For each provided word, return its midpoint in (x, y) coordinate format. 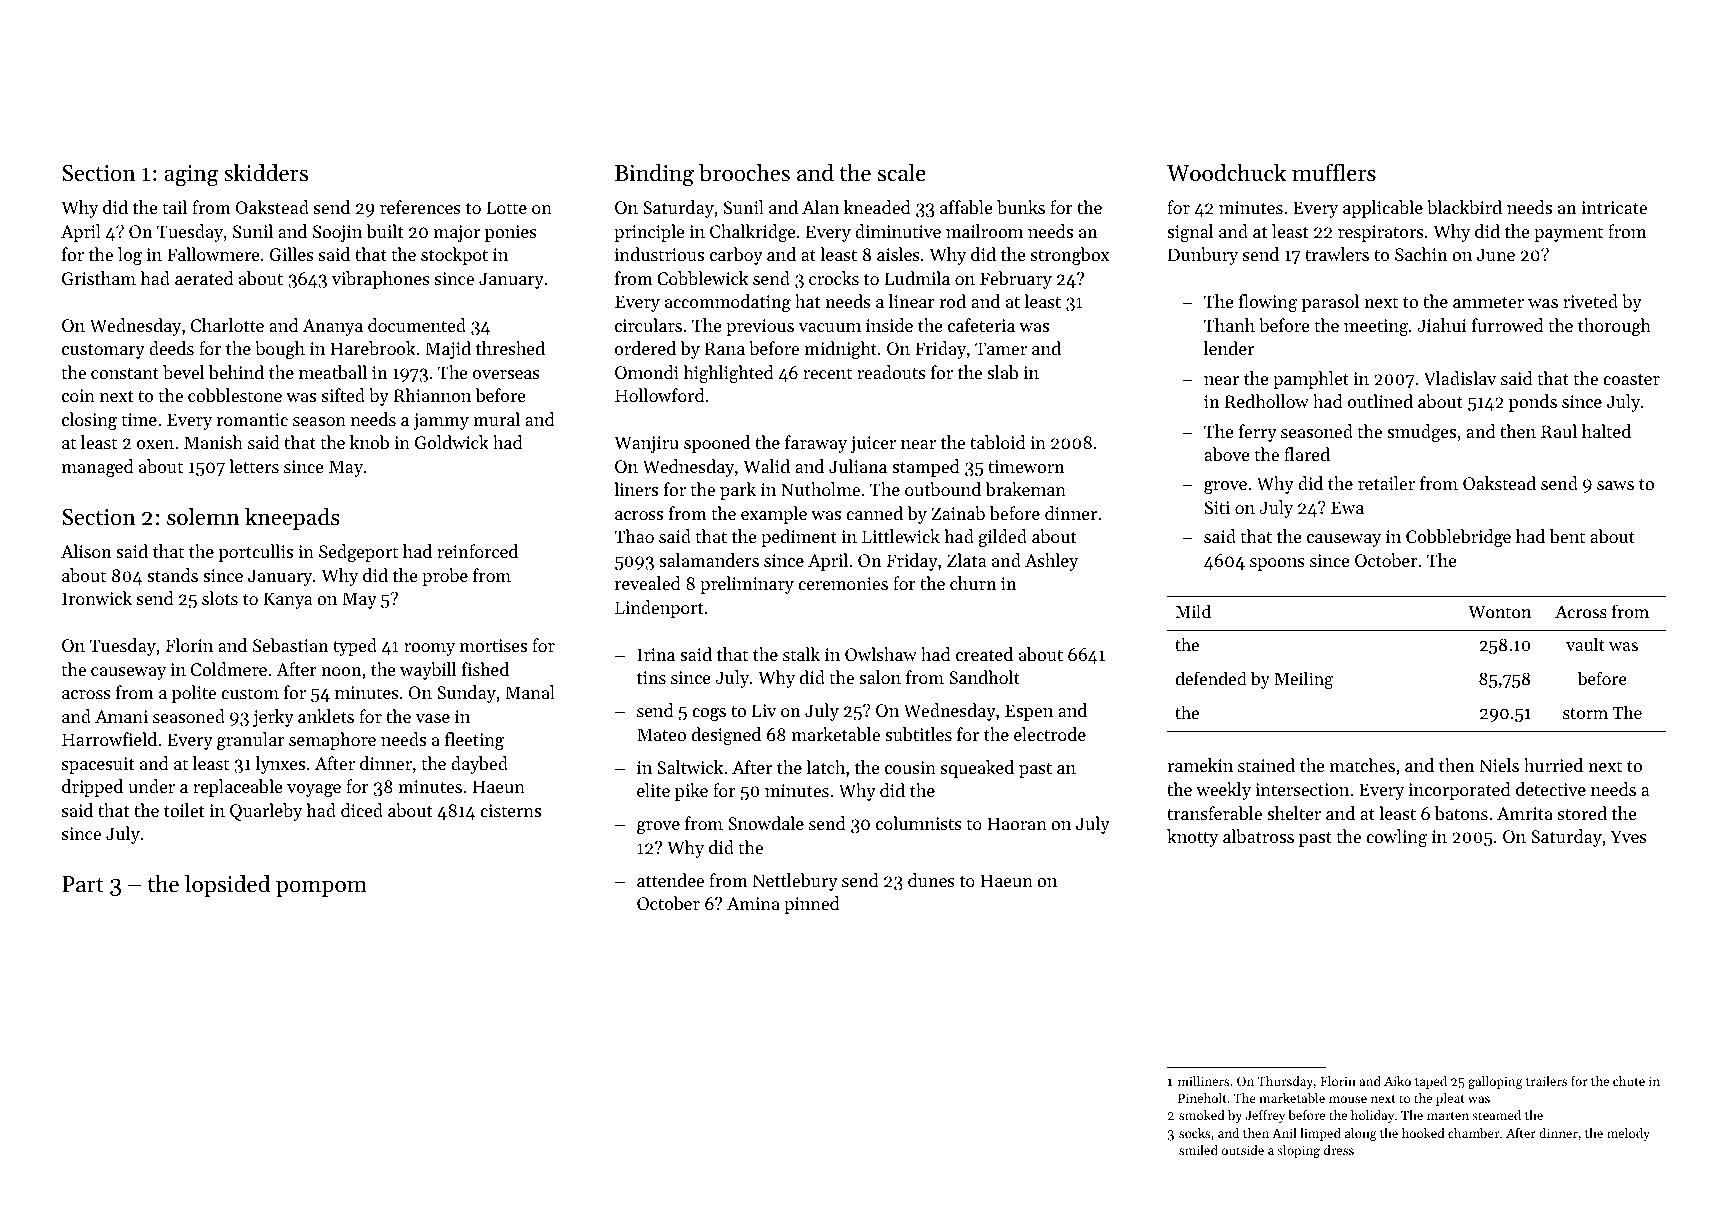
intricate (1614, 207)
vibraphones (381, 280)
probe (445, 577)
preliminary (747, 585)
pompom (321, 888)
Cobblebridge (1458, 538)
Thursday (1285, 1082)
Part (83, 884)
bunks (1021, 207)
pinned (812, 905)
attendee (670, 880)
